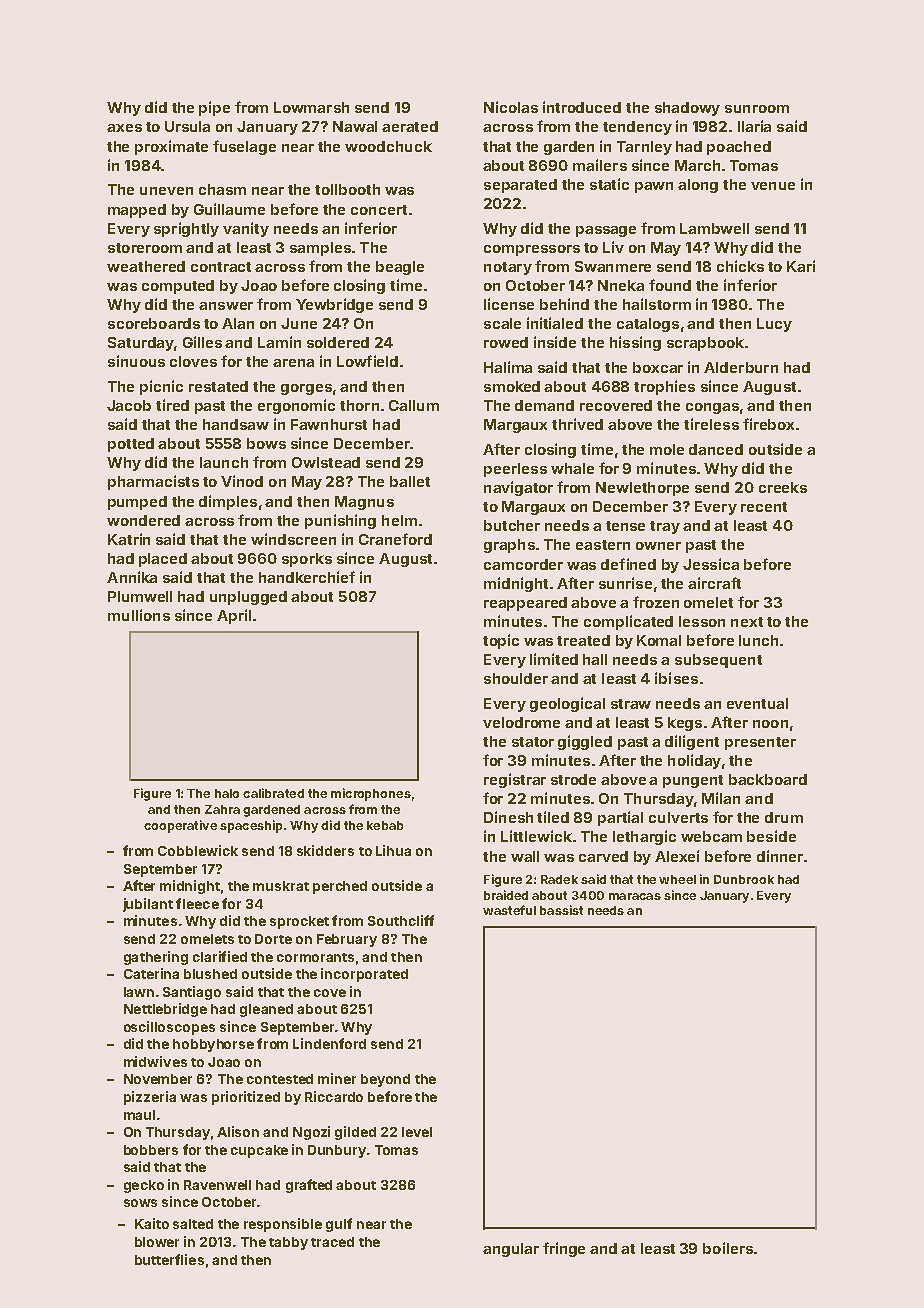 This screenshot has width=924, height=1308. Describe the element at coordinates (124, 128) in the screenshot. I see `axes` at that location.
